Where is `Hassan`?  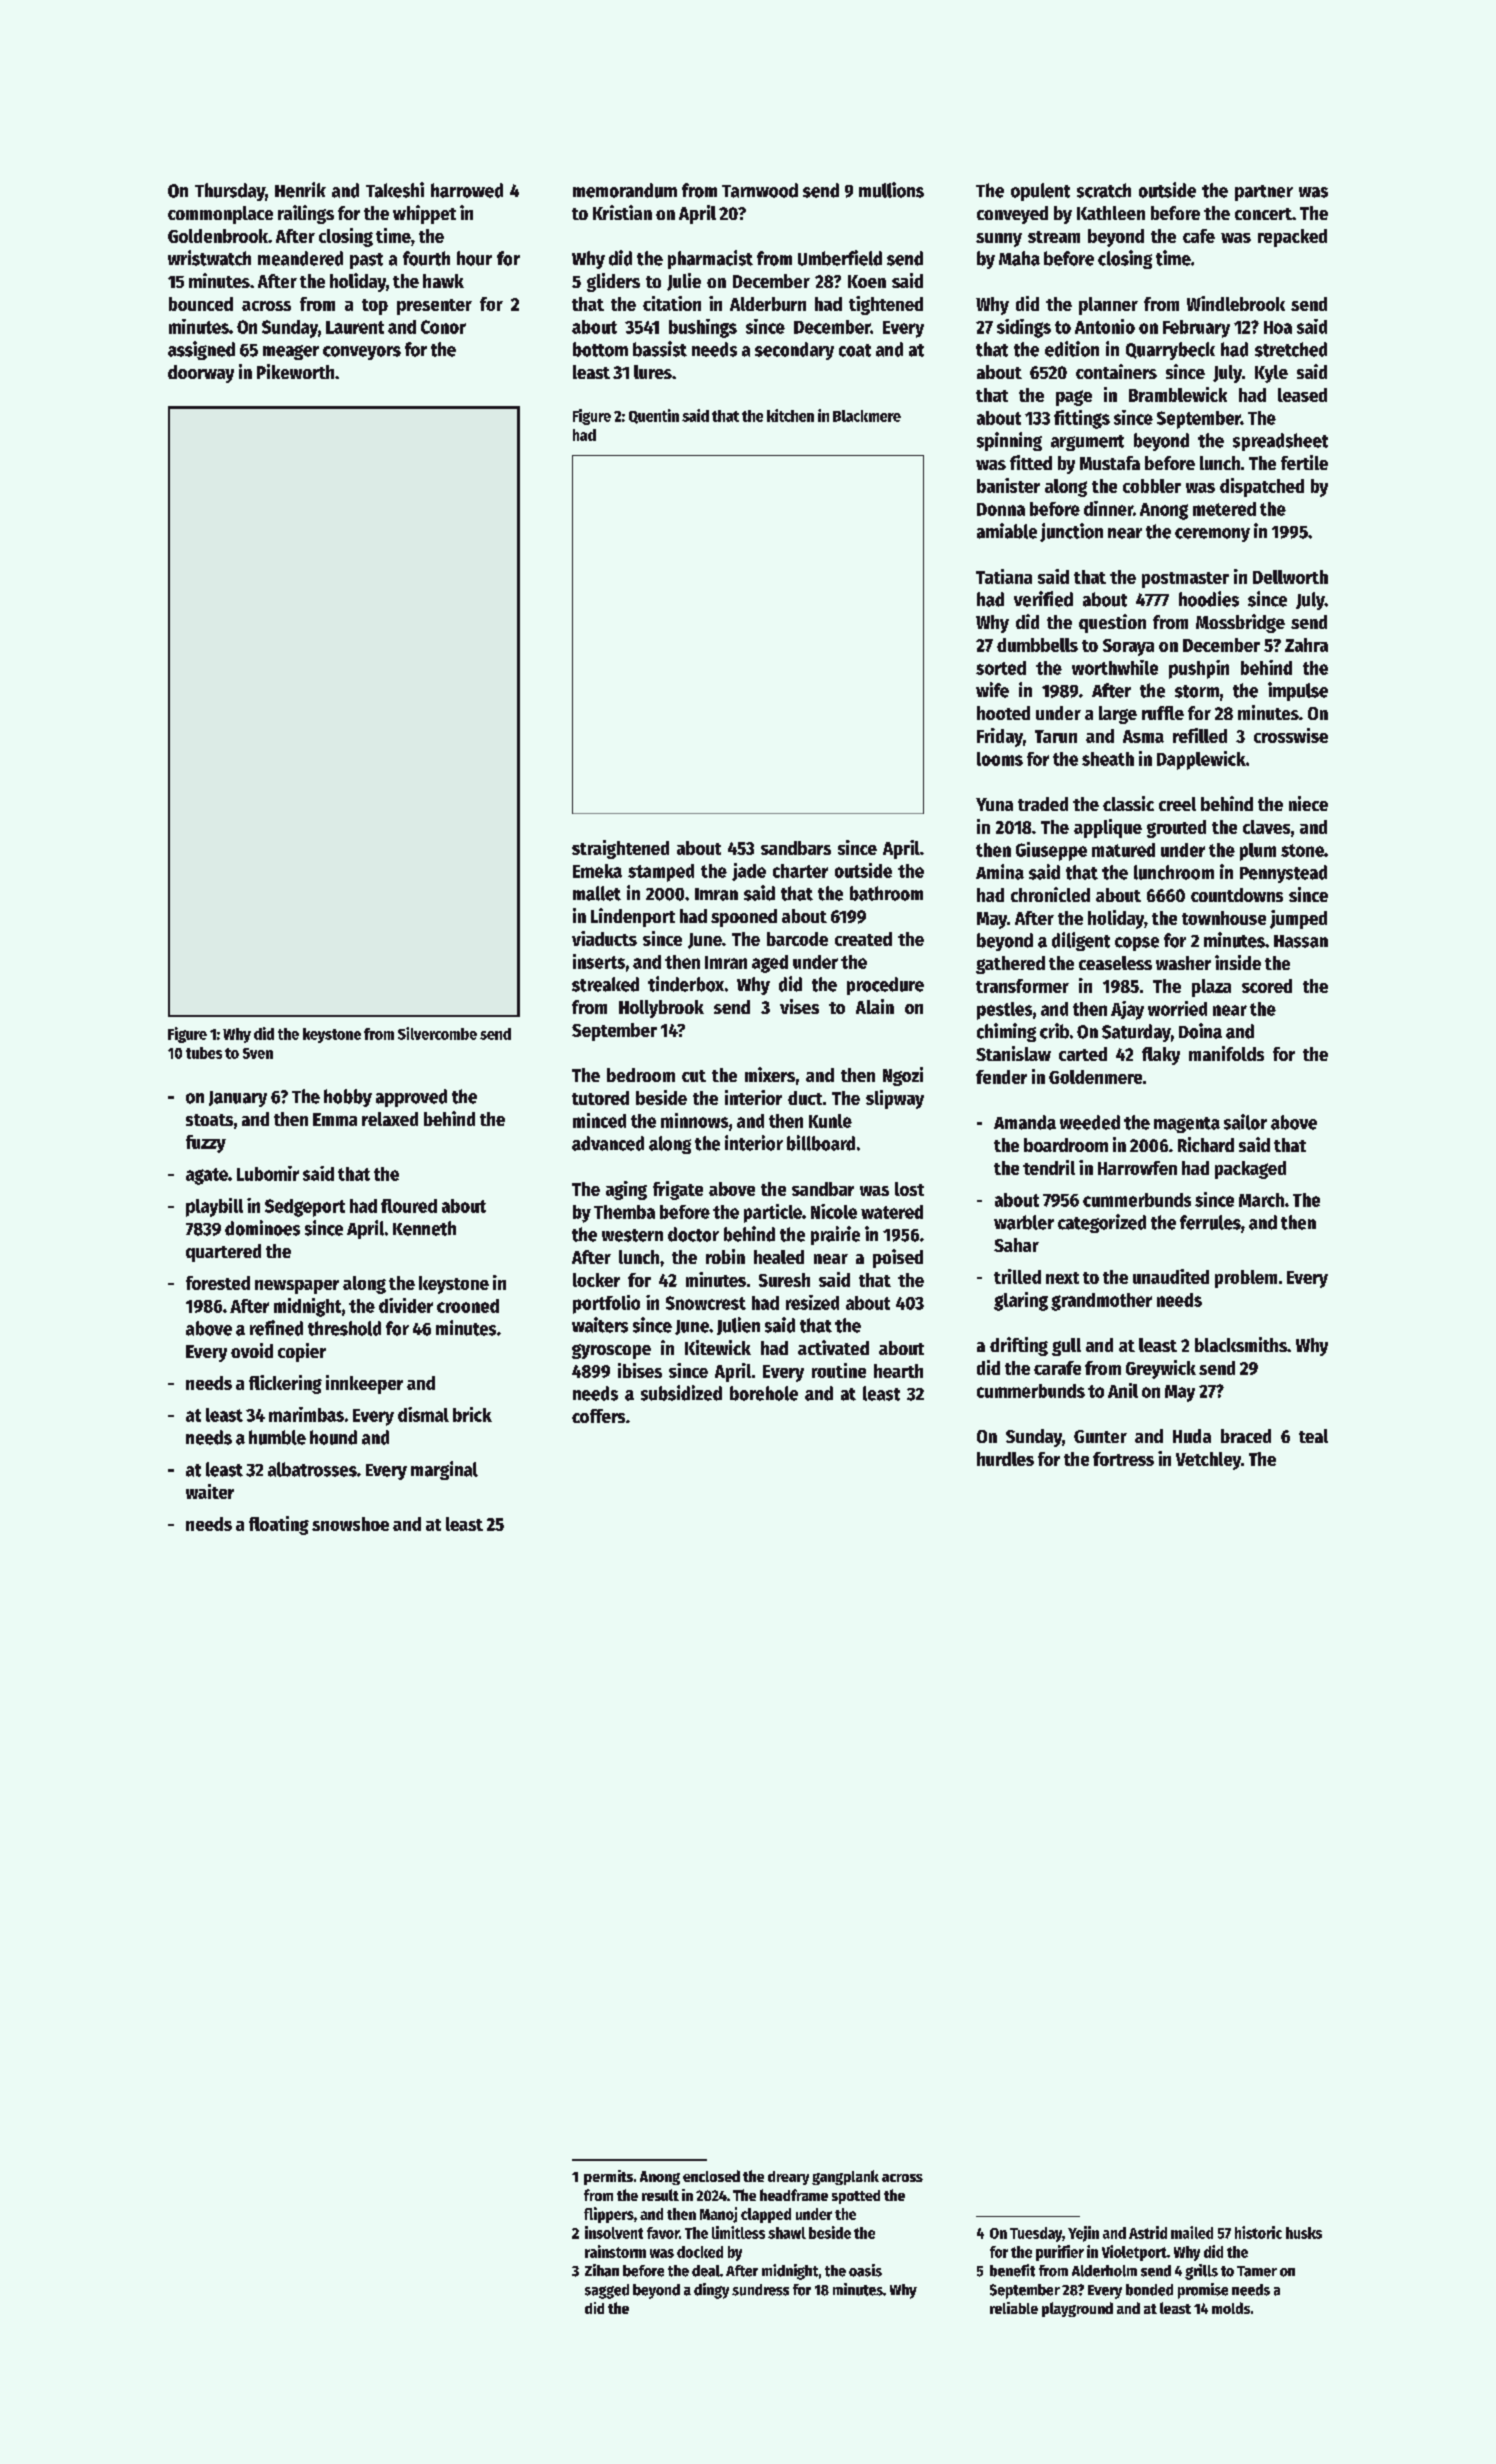 Hassan is located at coordinates (1301, 941).
